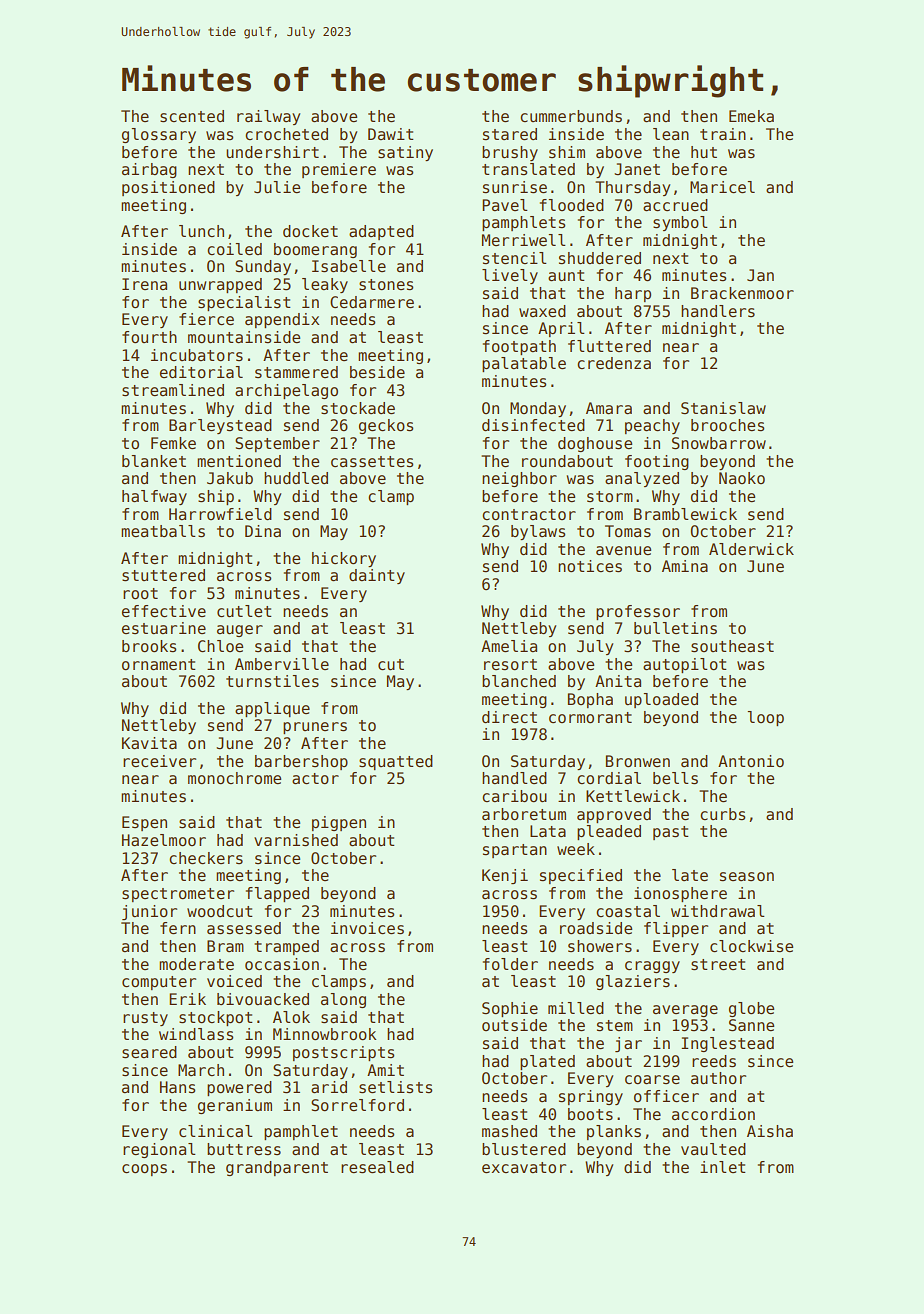 The height and width of the image is (1314, 924). Describe the element at coordinates (571, 116) in the image. I see `cummerbunds` at that location.
